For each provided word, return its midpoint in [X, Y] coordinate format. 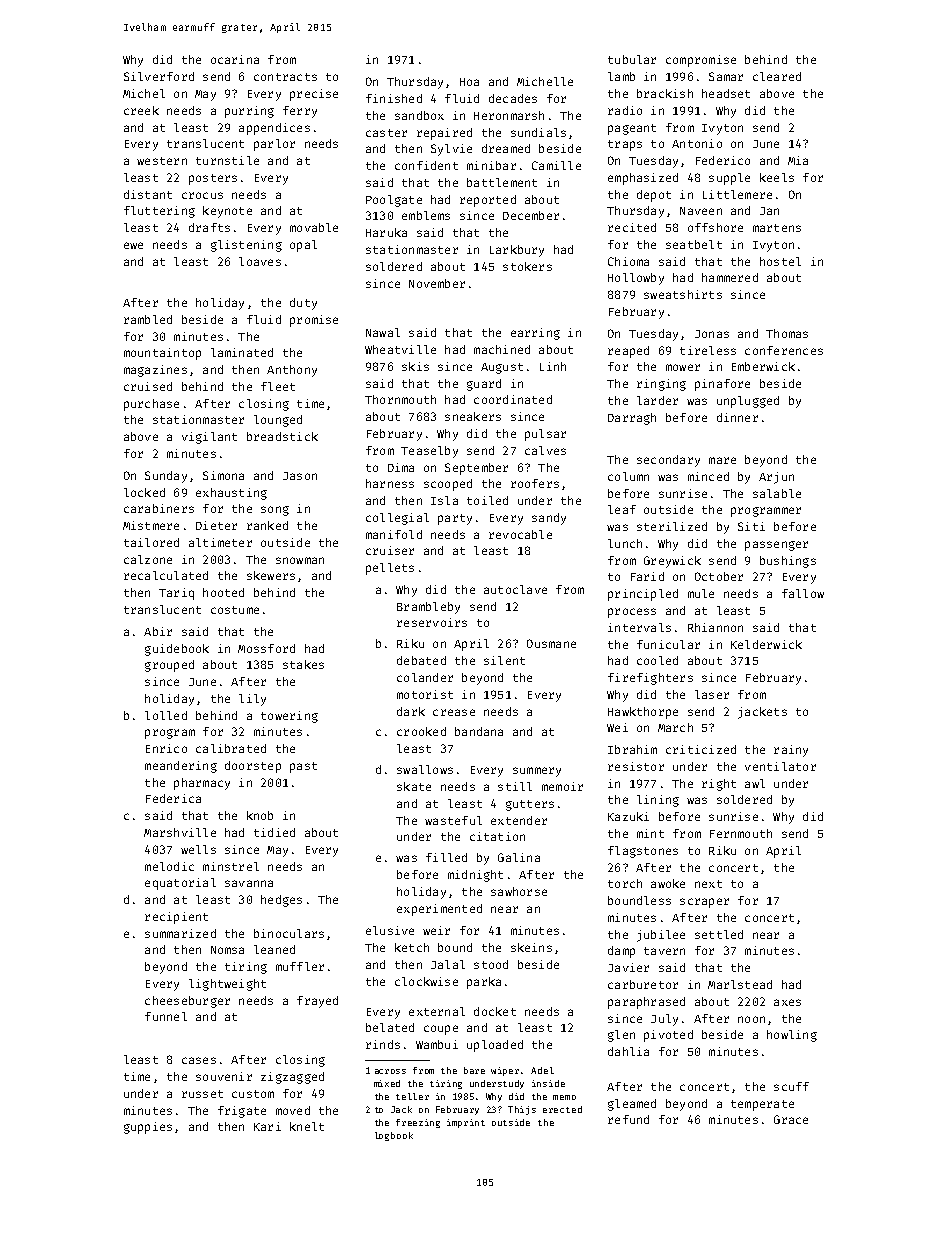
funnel [166, 1016]
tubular [632, 59]
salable [777, 493]
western [162, 161]
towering [289, 717]
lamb [621, 76]
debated [421, 660]
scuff [791, 1086]
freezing [418, 1123]
